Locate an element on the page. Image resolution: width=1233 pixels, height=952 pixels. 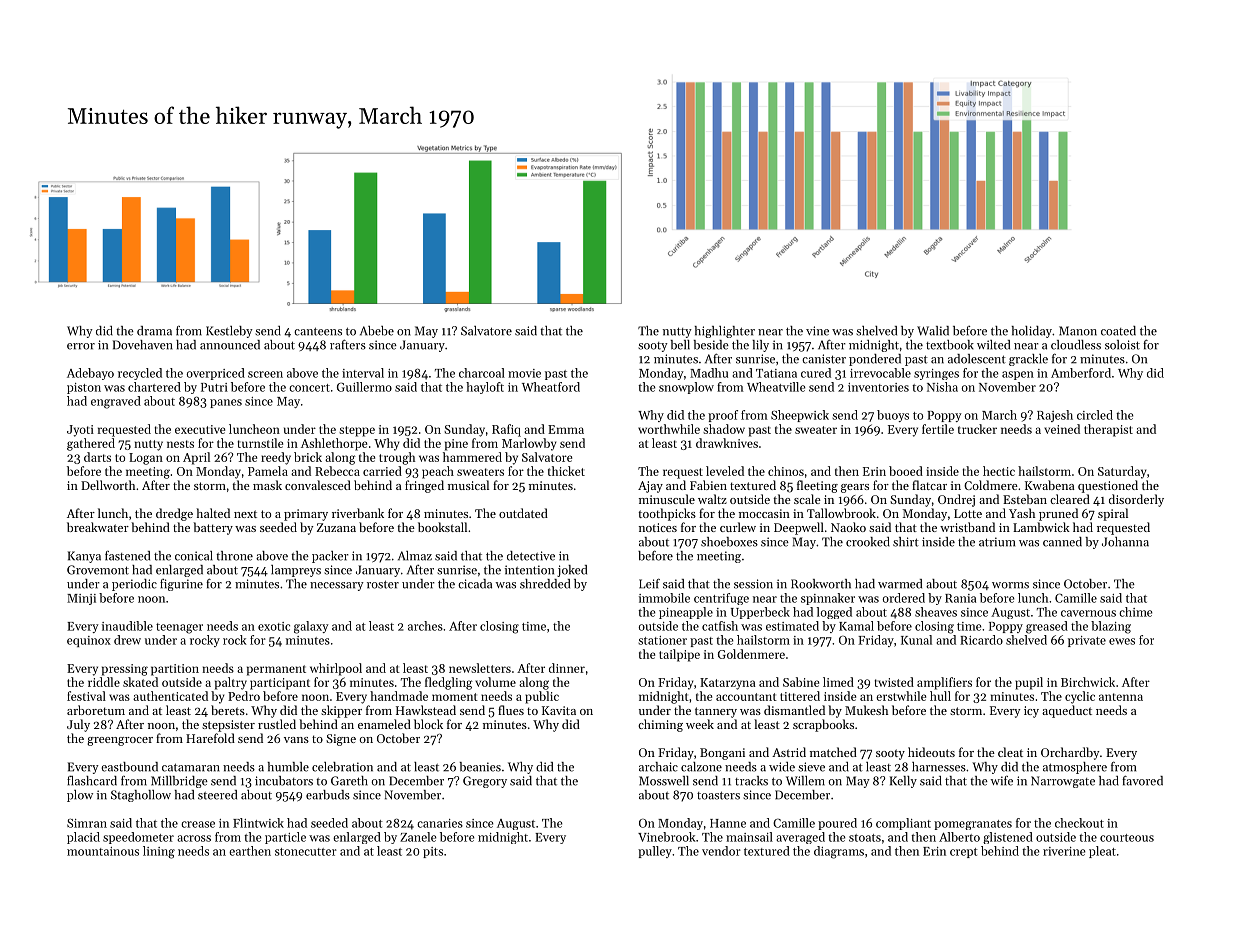
pits is located at coordinates (433, 852).
